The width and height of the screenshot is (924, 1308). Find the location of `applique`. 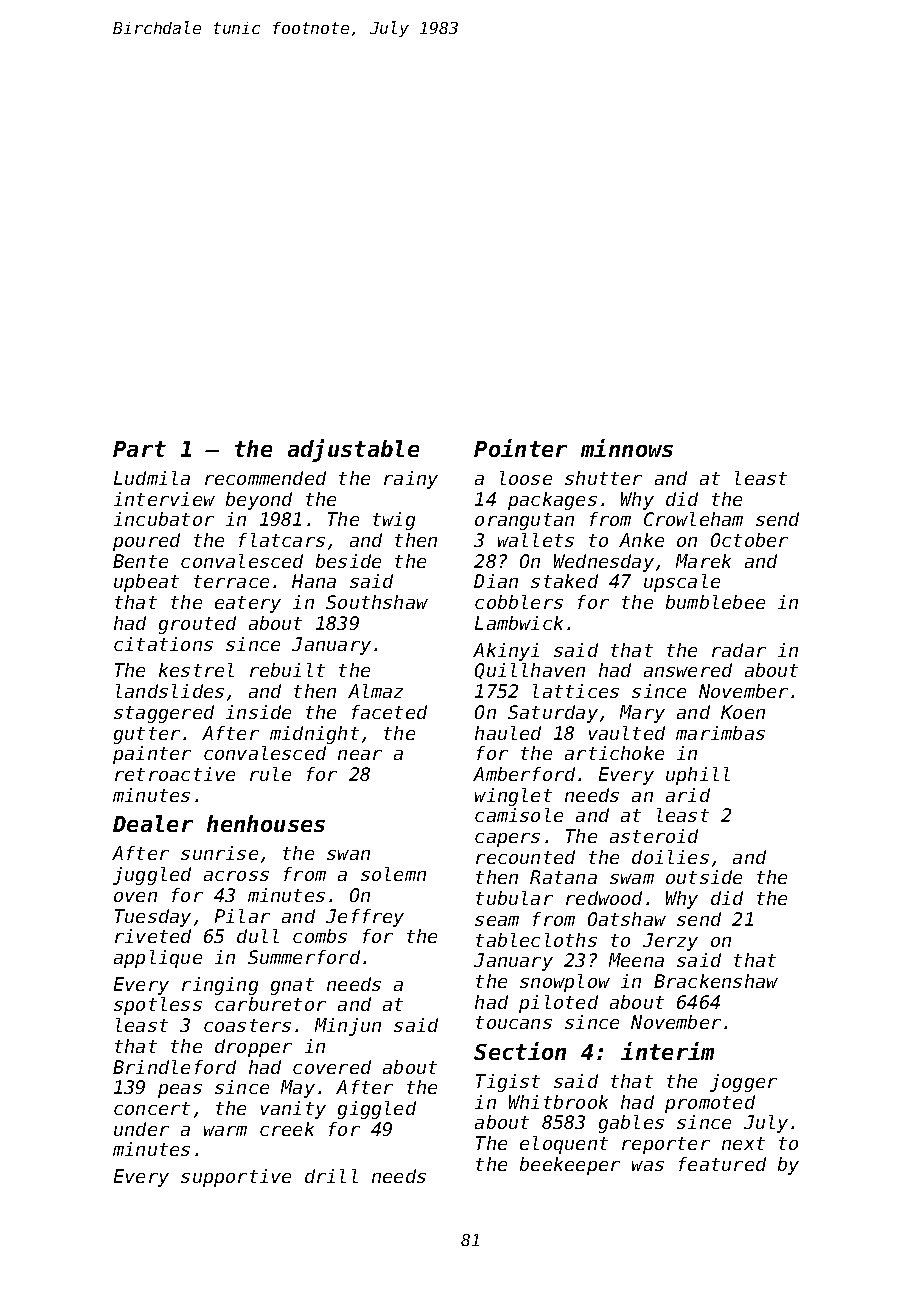

applique is located at coordinates (158, 959).
